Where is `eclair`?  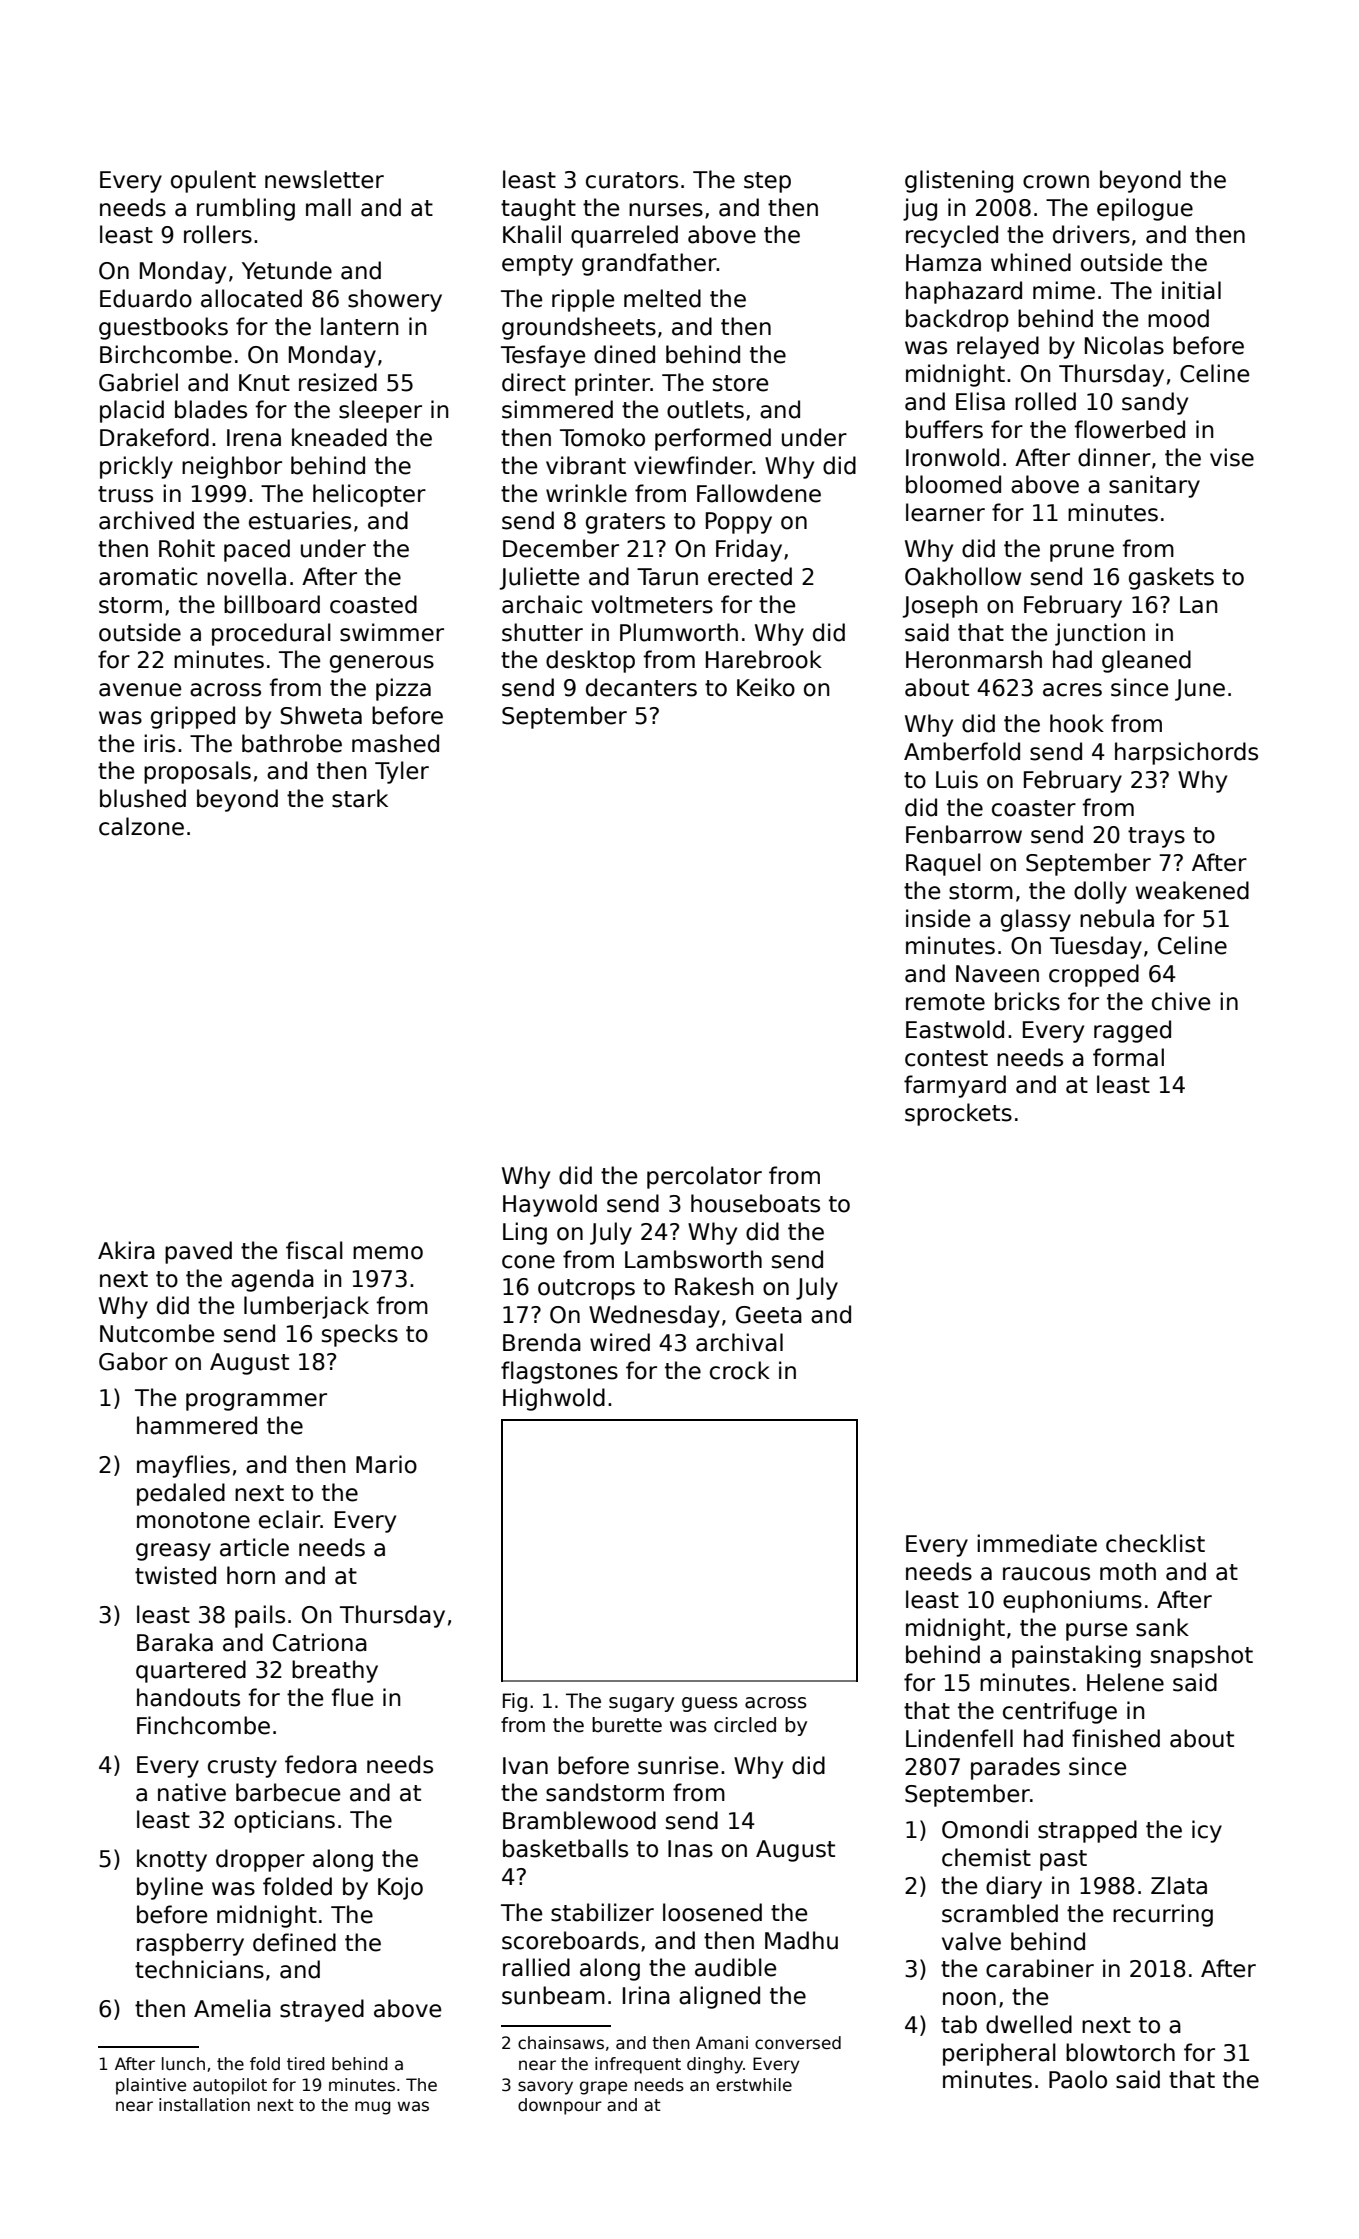
eclair is located at coordinates (290, 1519).
